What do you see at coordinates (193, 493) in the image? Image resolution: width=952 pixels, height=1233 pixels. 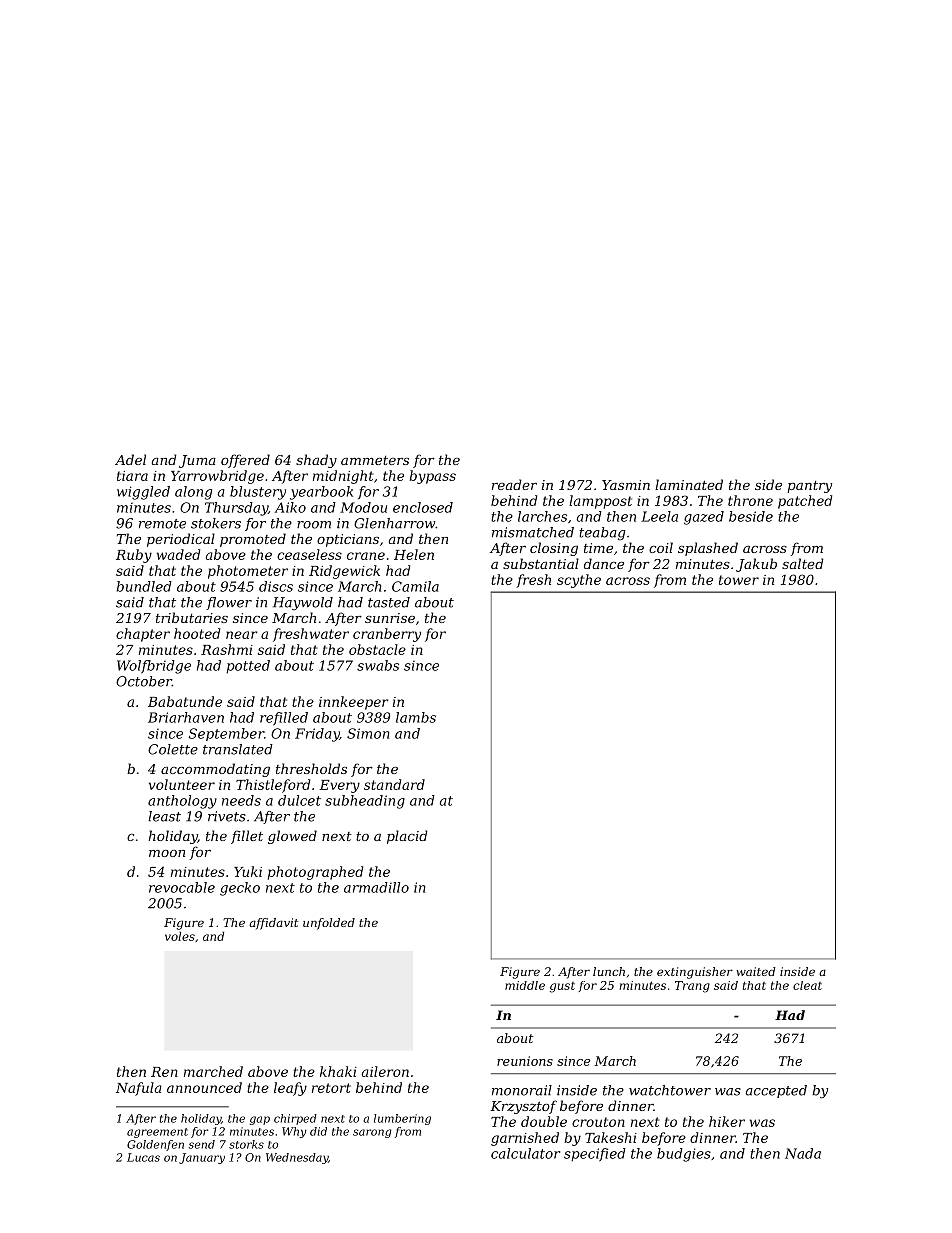 I see `along` at bounding box center [193, 493].
